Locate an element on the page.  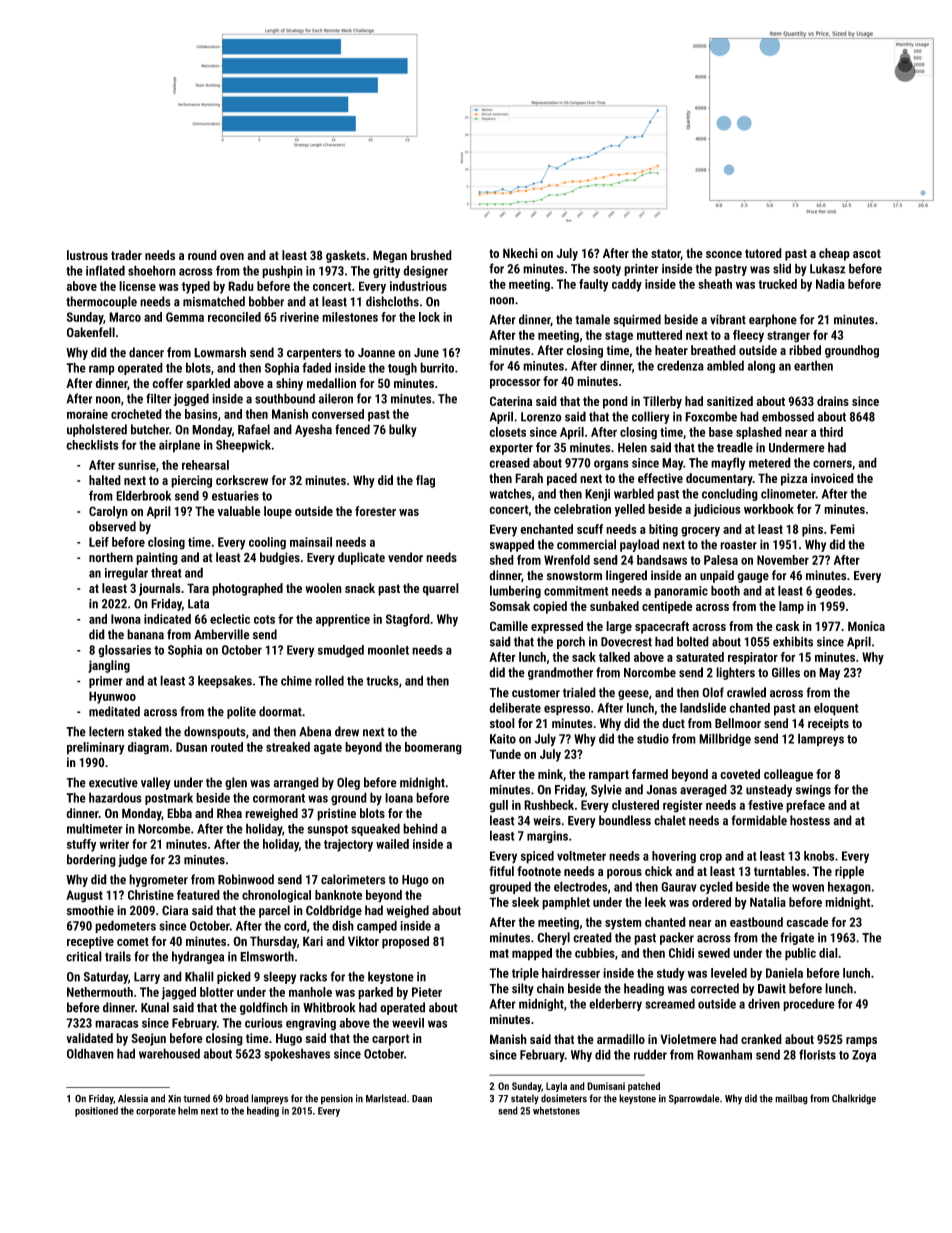
sconce is located at coordinates (724, 254).
